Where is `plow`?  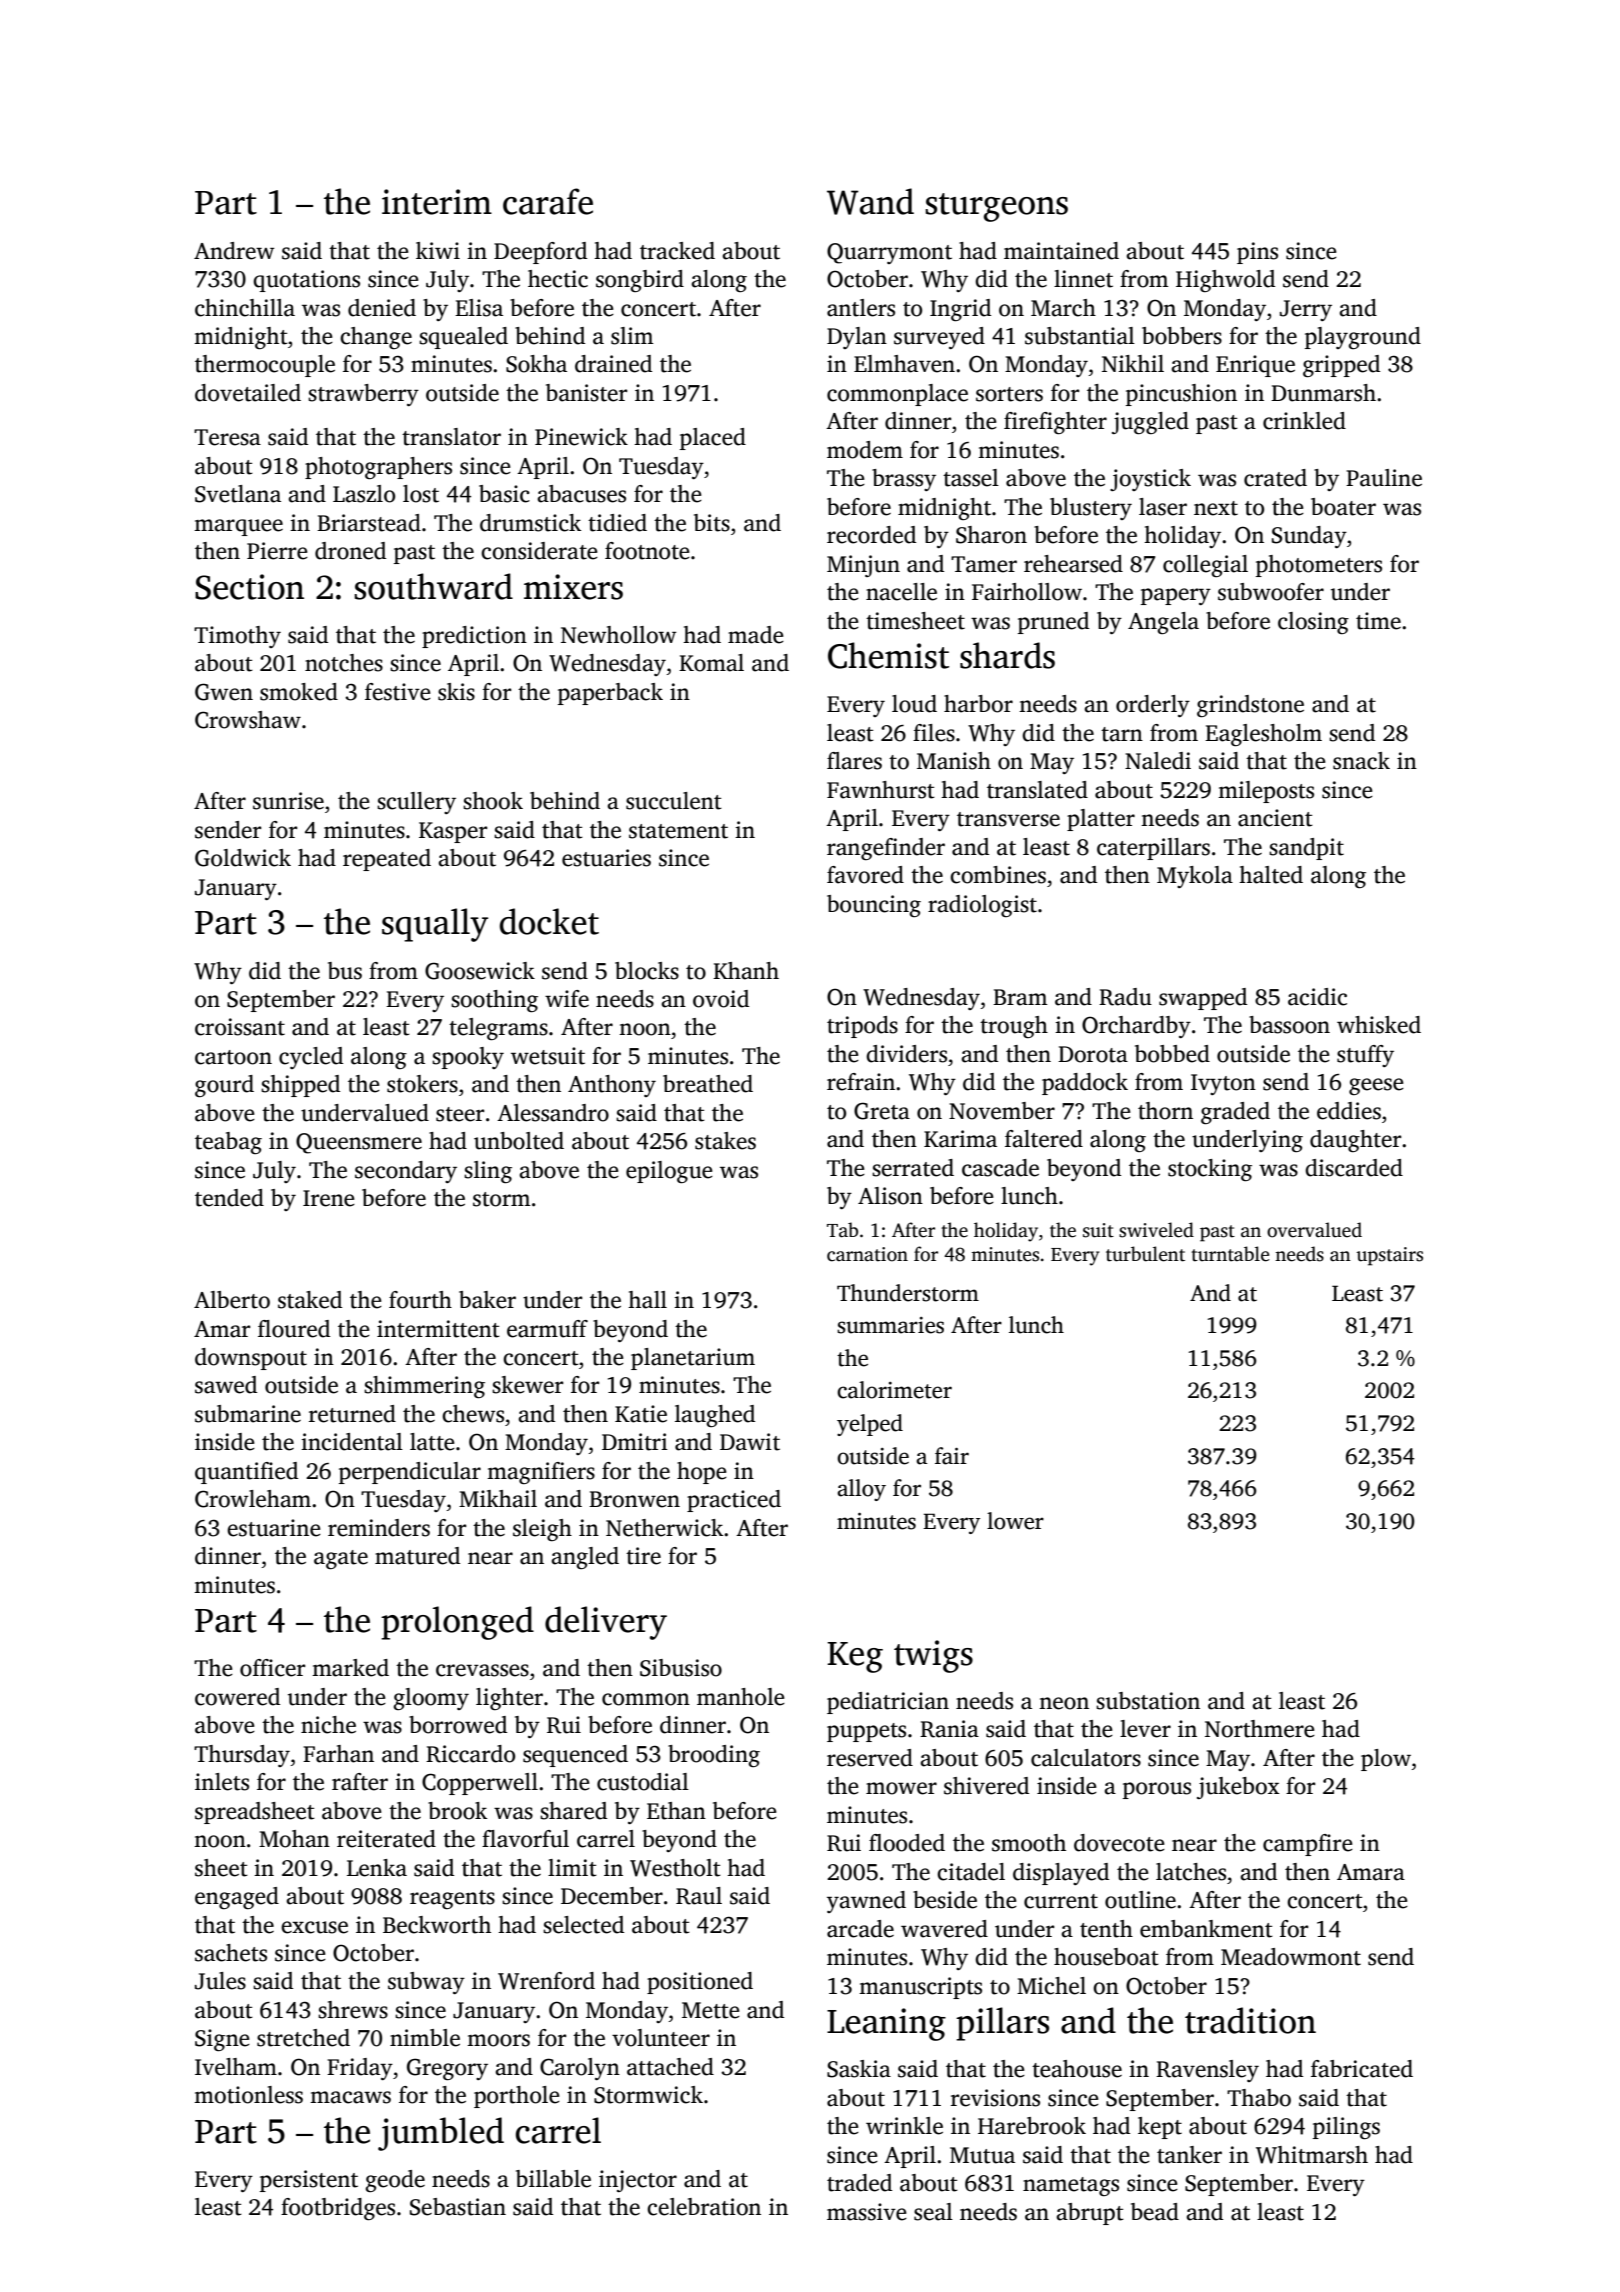 plow is located at coordinates (1386, 1760).
